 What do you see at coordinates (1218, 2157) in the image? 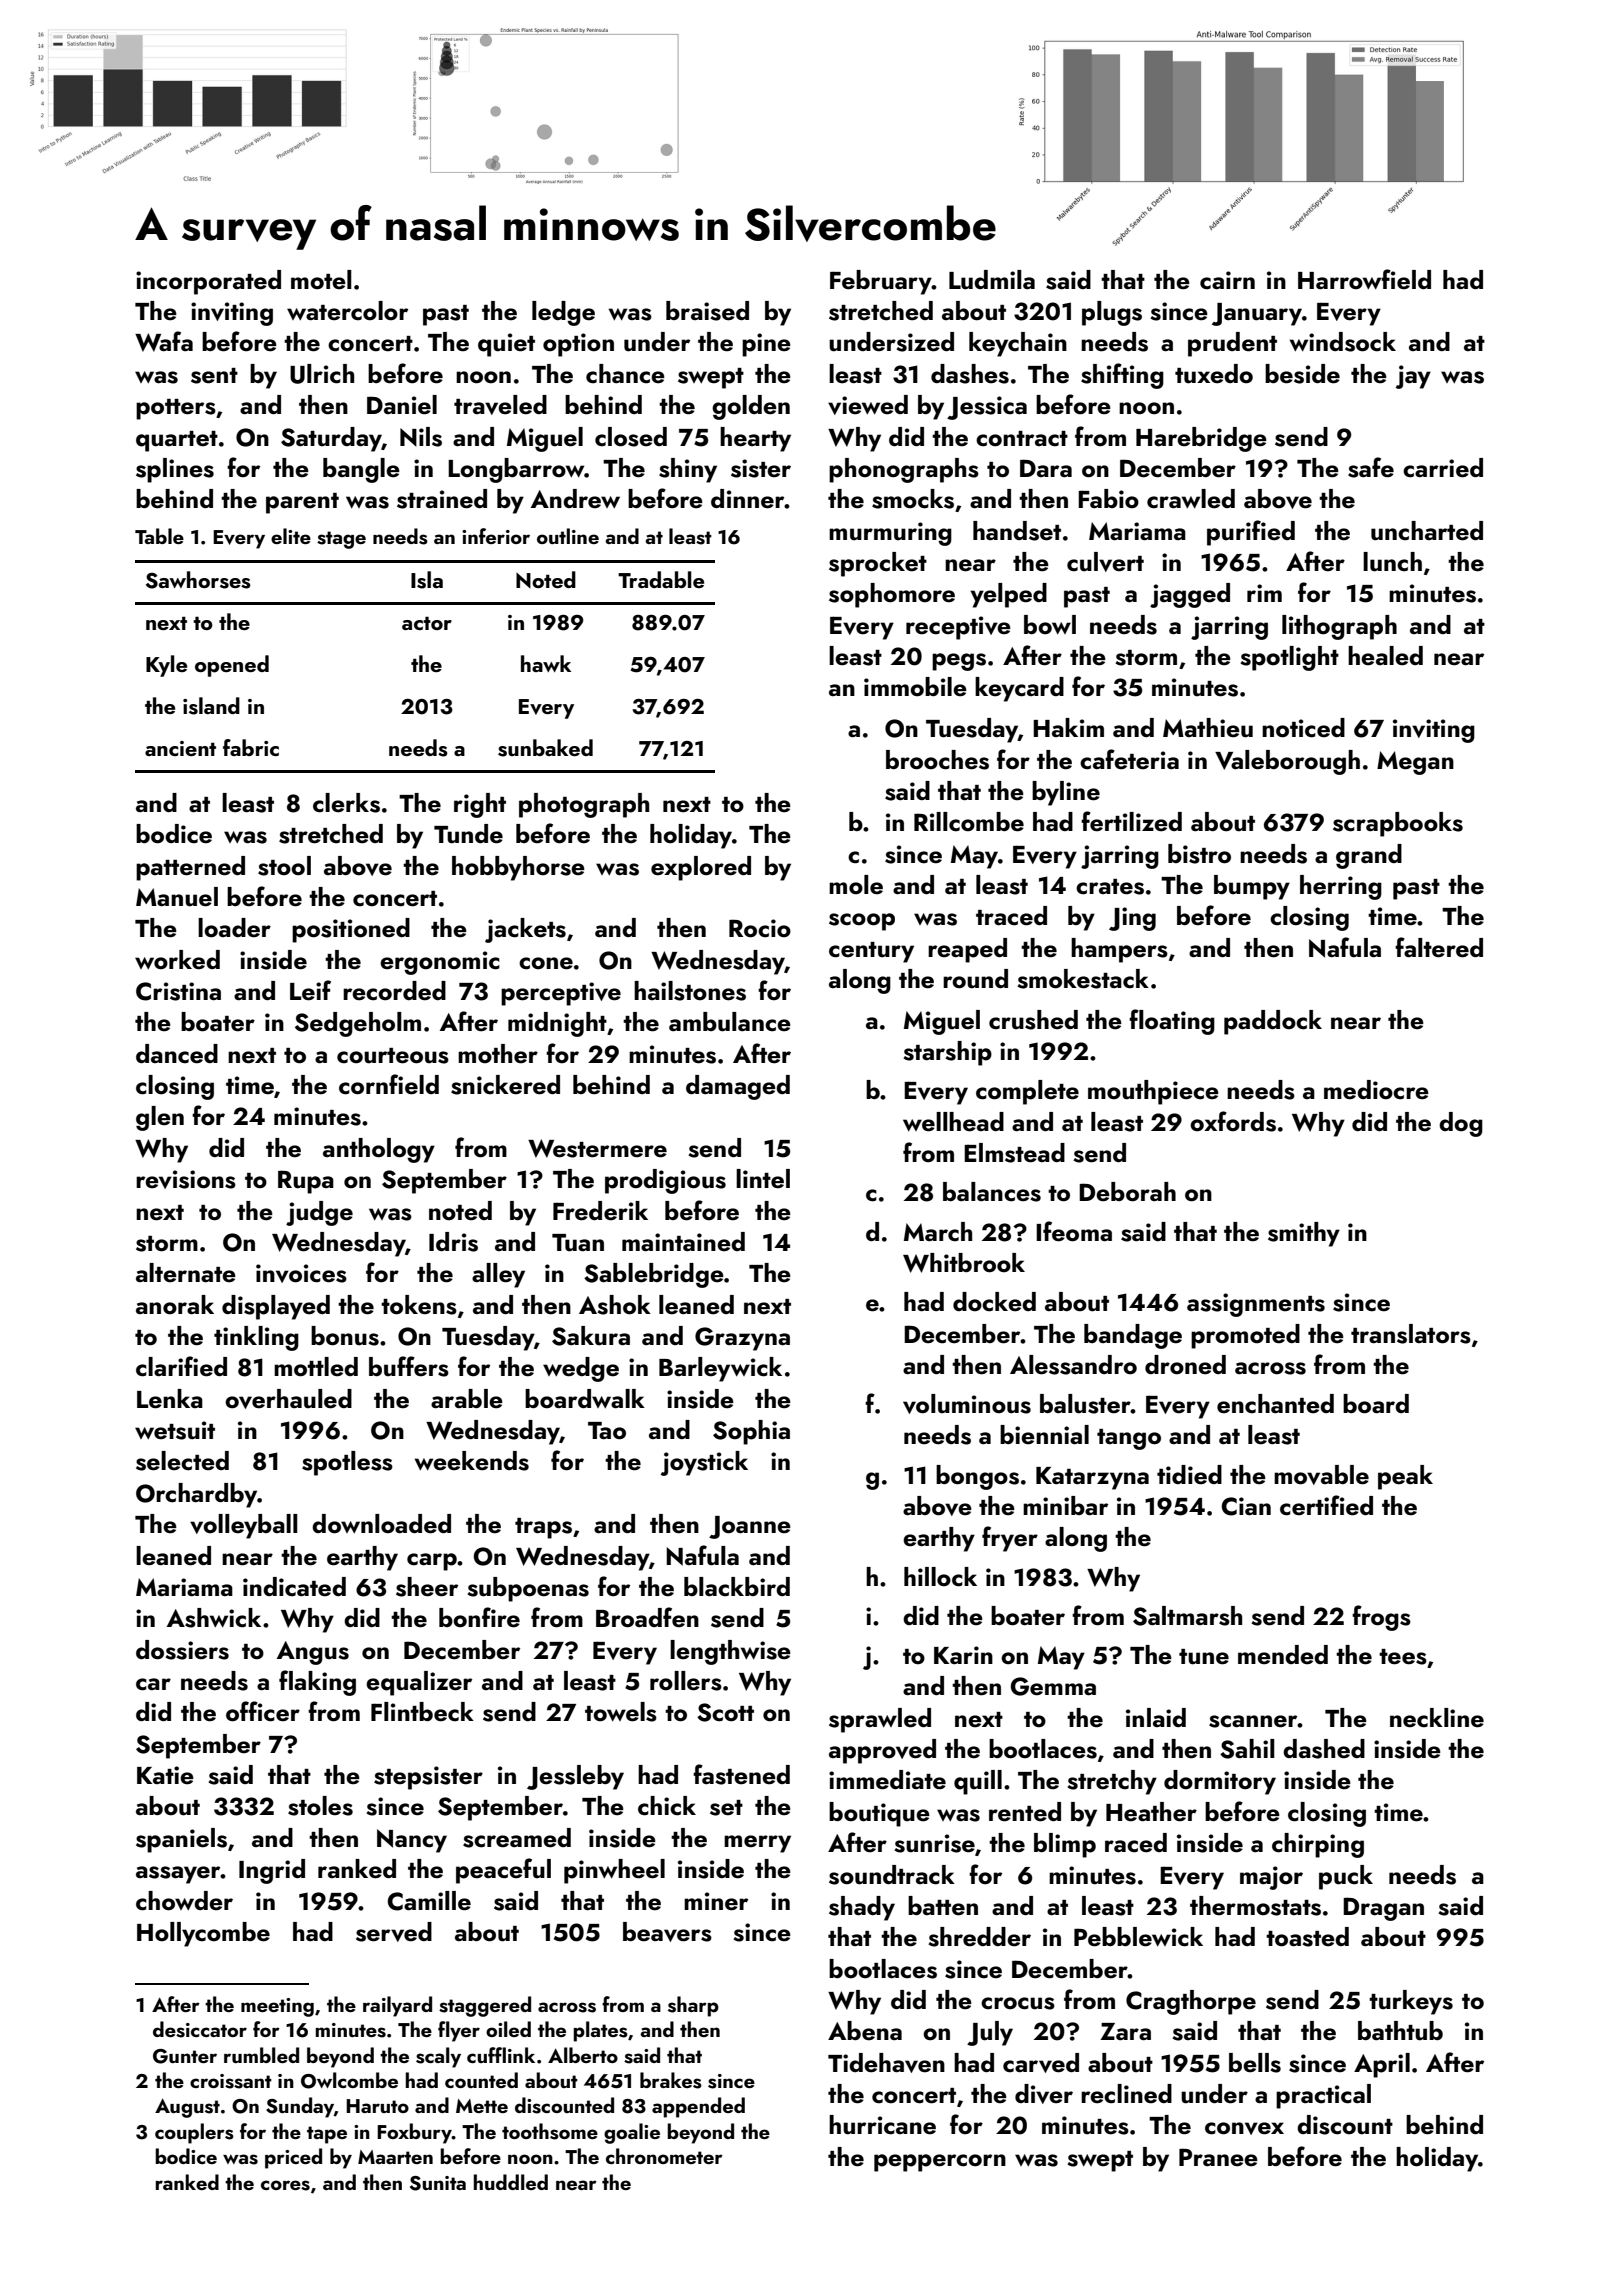
I see `Pranee` at bounding box center [1218, 2157].
